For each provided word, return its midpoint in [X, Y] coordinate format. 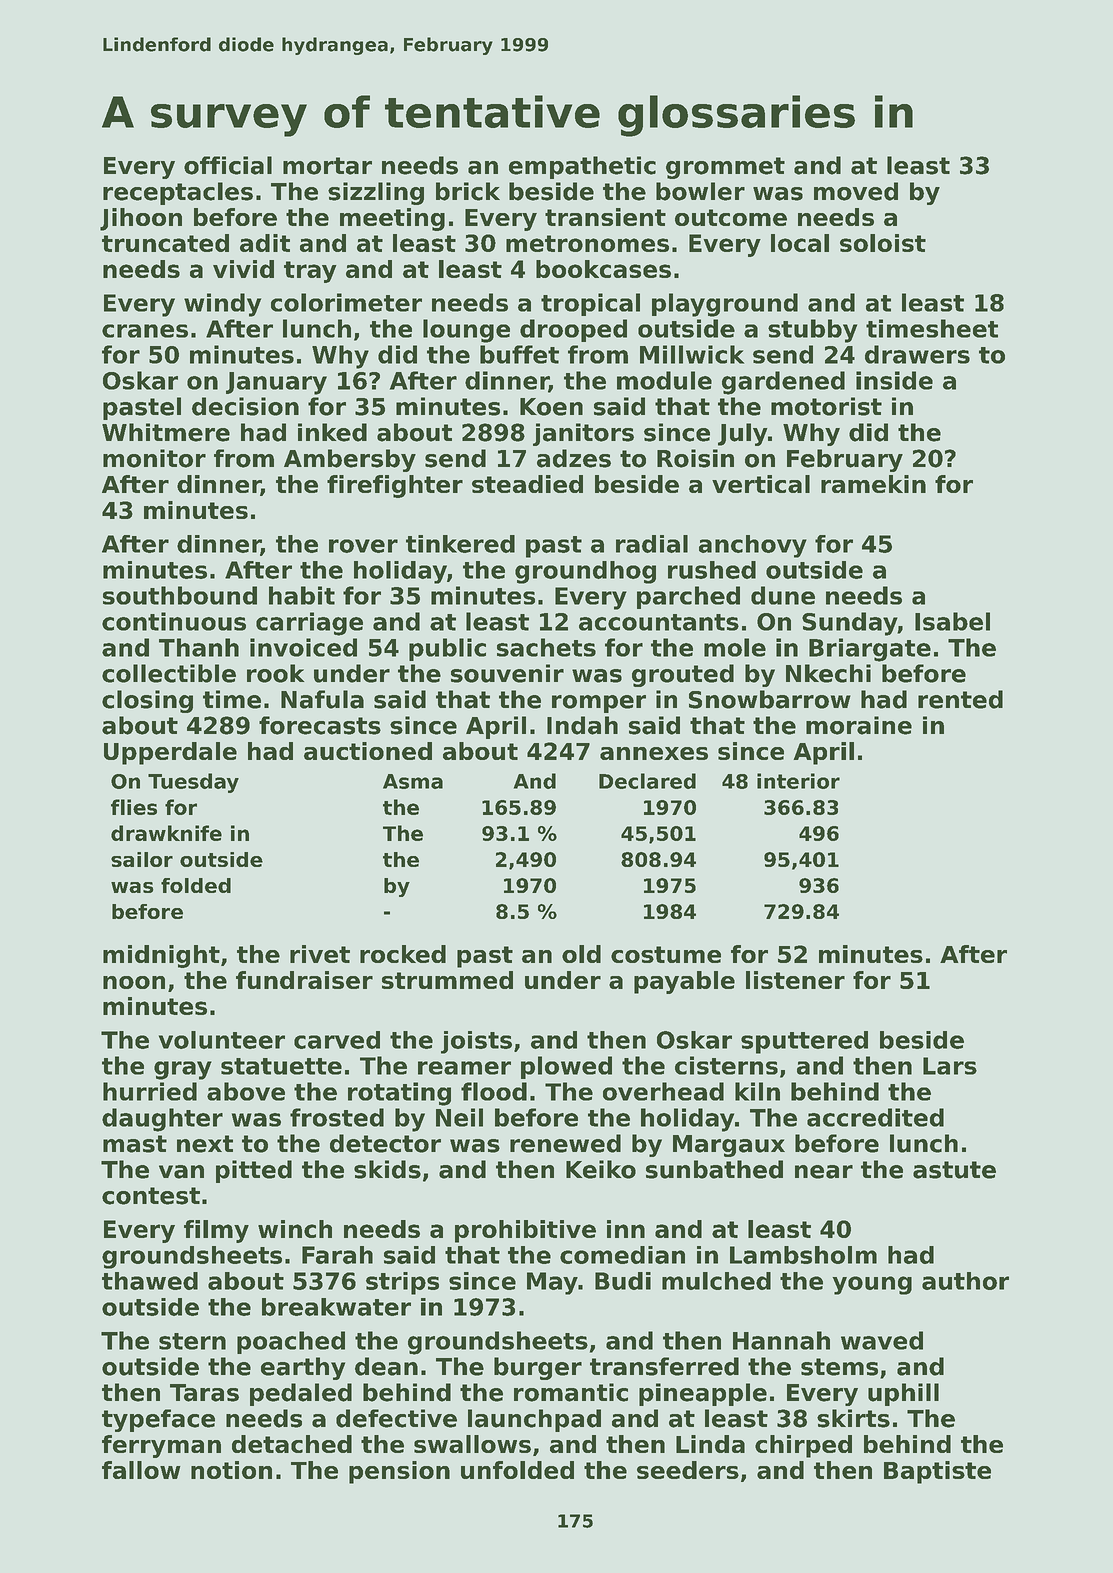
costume [666, 954]
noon [134, 982]
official [228, 165]
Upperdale [170, 753]
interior [798, 781]
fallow [141, 1470]
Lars [950, 1066]
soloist [883, 243]
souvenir [507, 673]
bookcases [603, 269]
